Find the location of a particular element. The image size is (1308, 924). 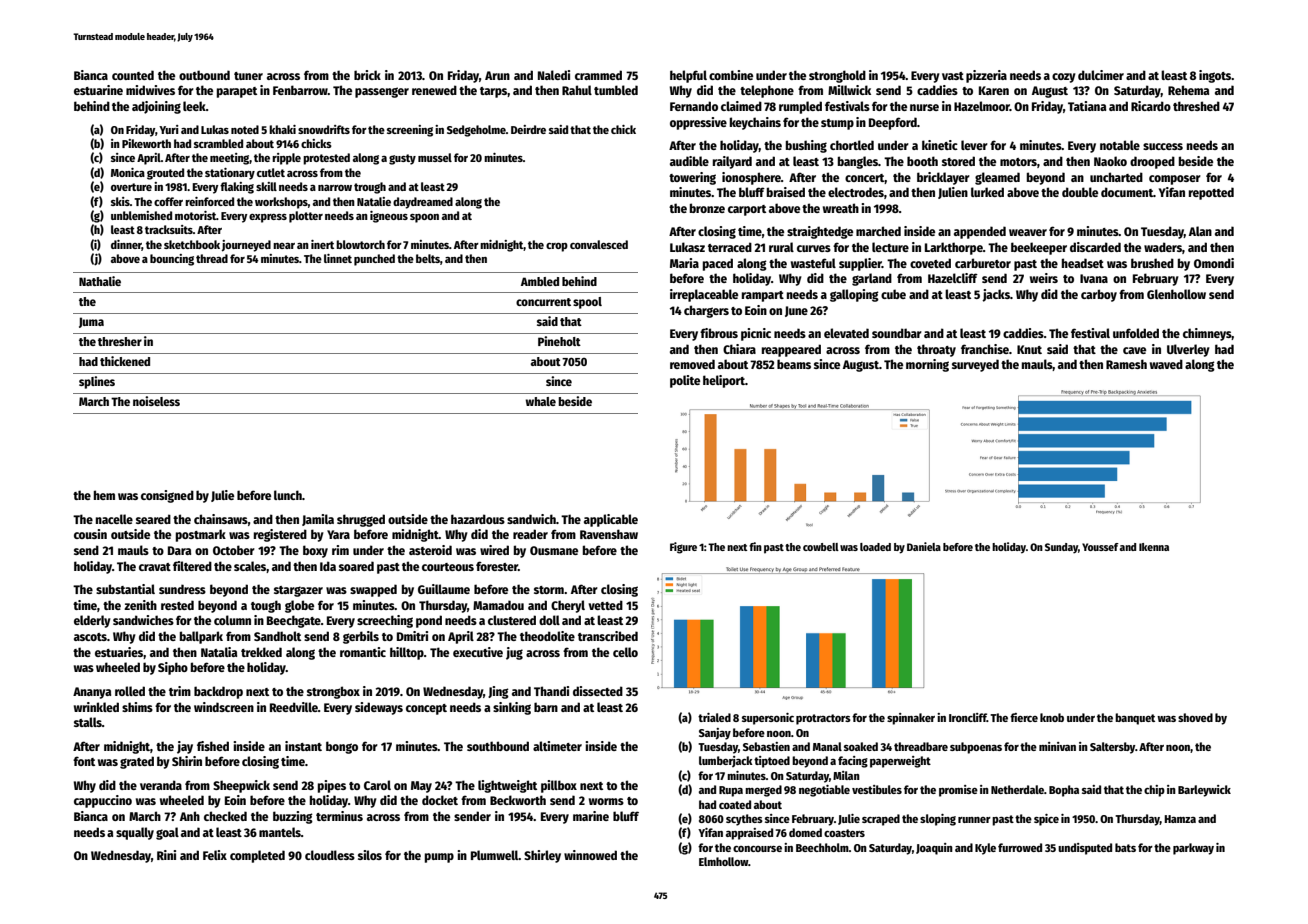

estuarine is located at coordinates (98, 90).
